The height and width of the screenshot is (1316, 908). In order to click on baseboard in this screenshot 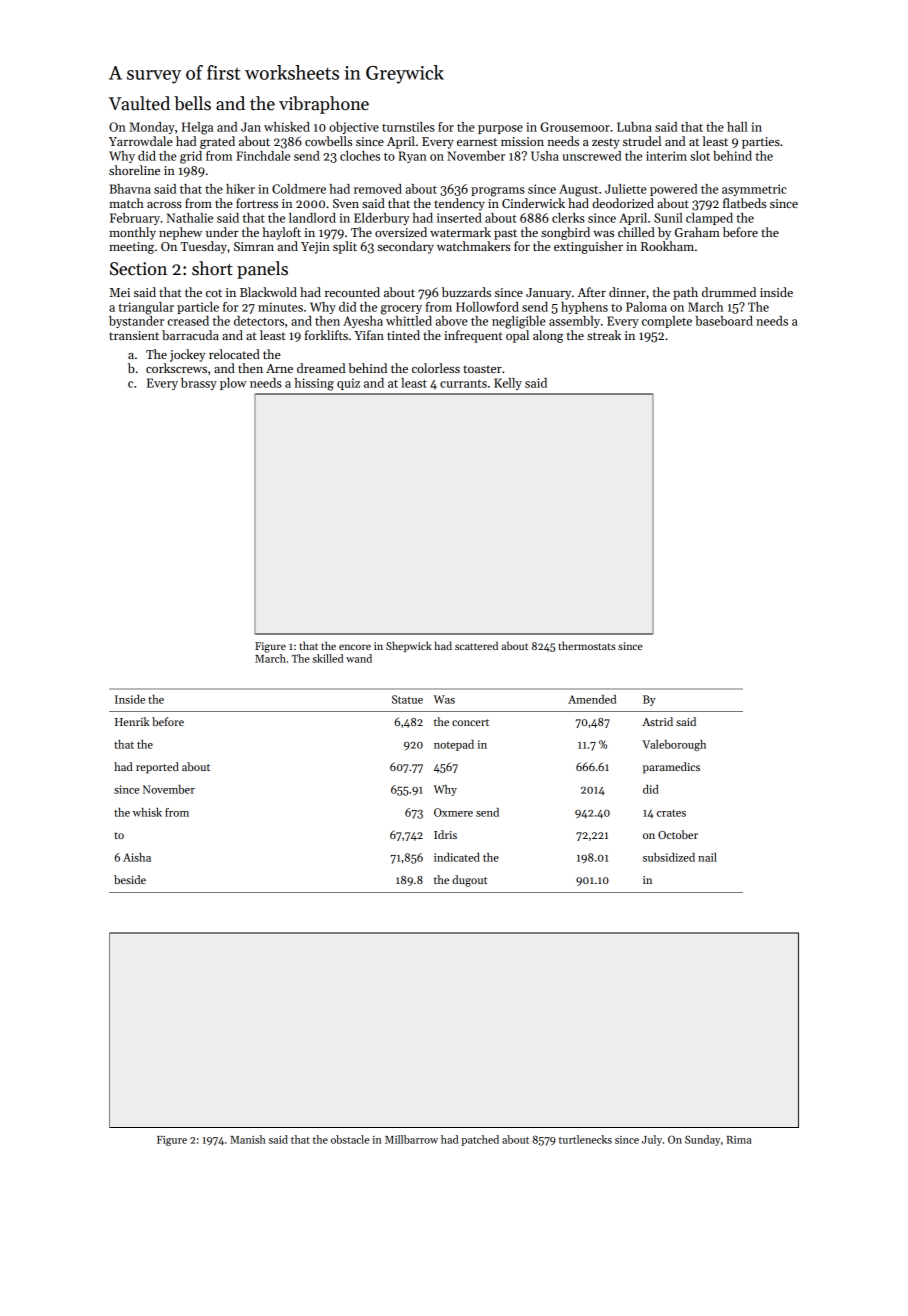, I will do `click(724, 321)`.
